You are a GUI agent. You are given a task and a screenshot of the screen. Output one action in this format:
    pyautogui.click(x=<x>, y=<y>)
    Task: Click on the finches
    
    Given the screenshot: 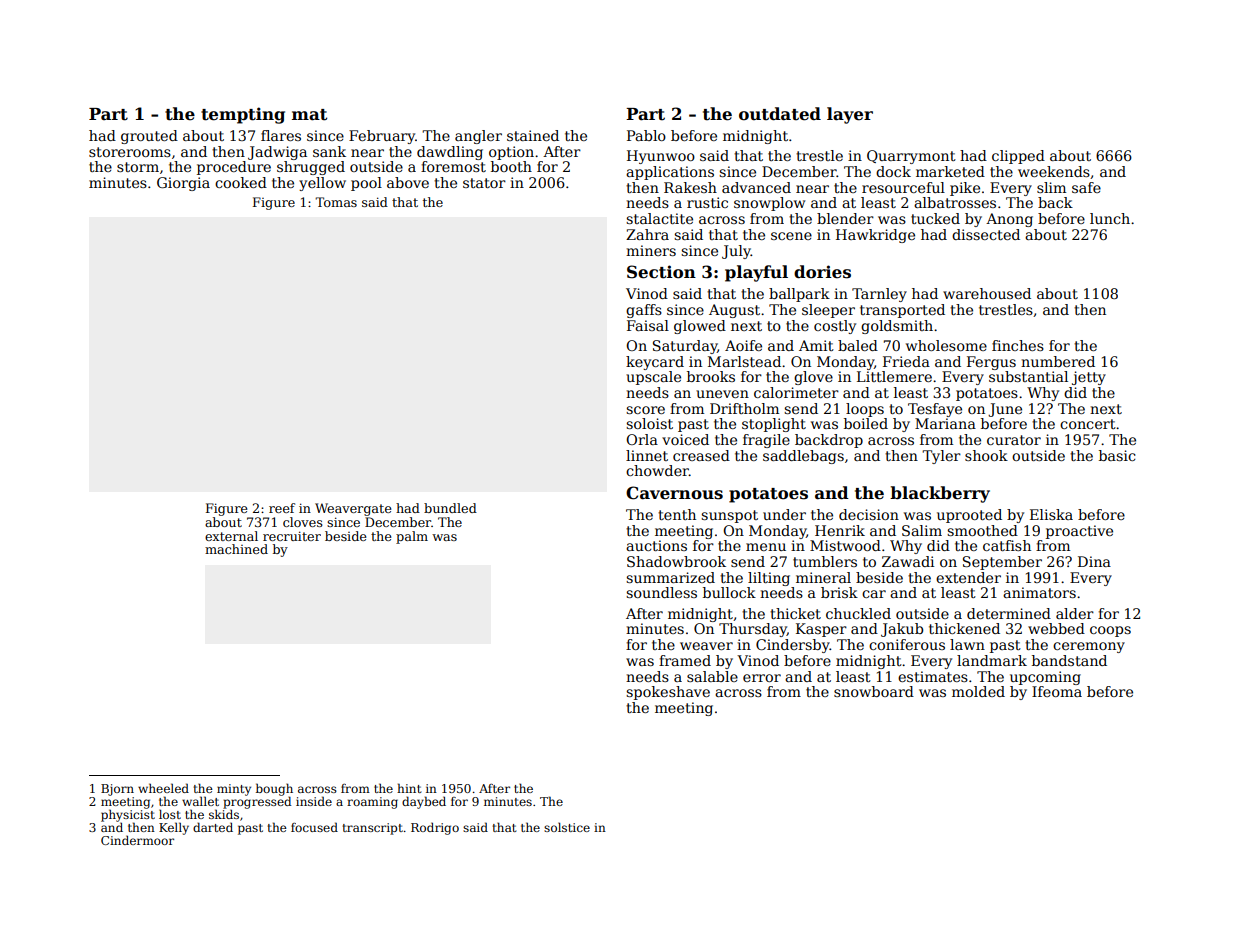 What is the action you would take?
    pyautogui.click(x=1018, y=345)
